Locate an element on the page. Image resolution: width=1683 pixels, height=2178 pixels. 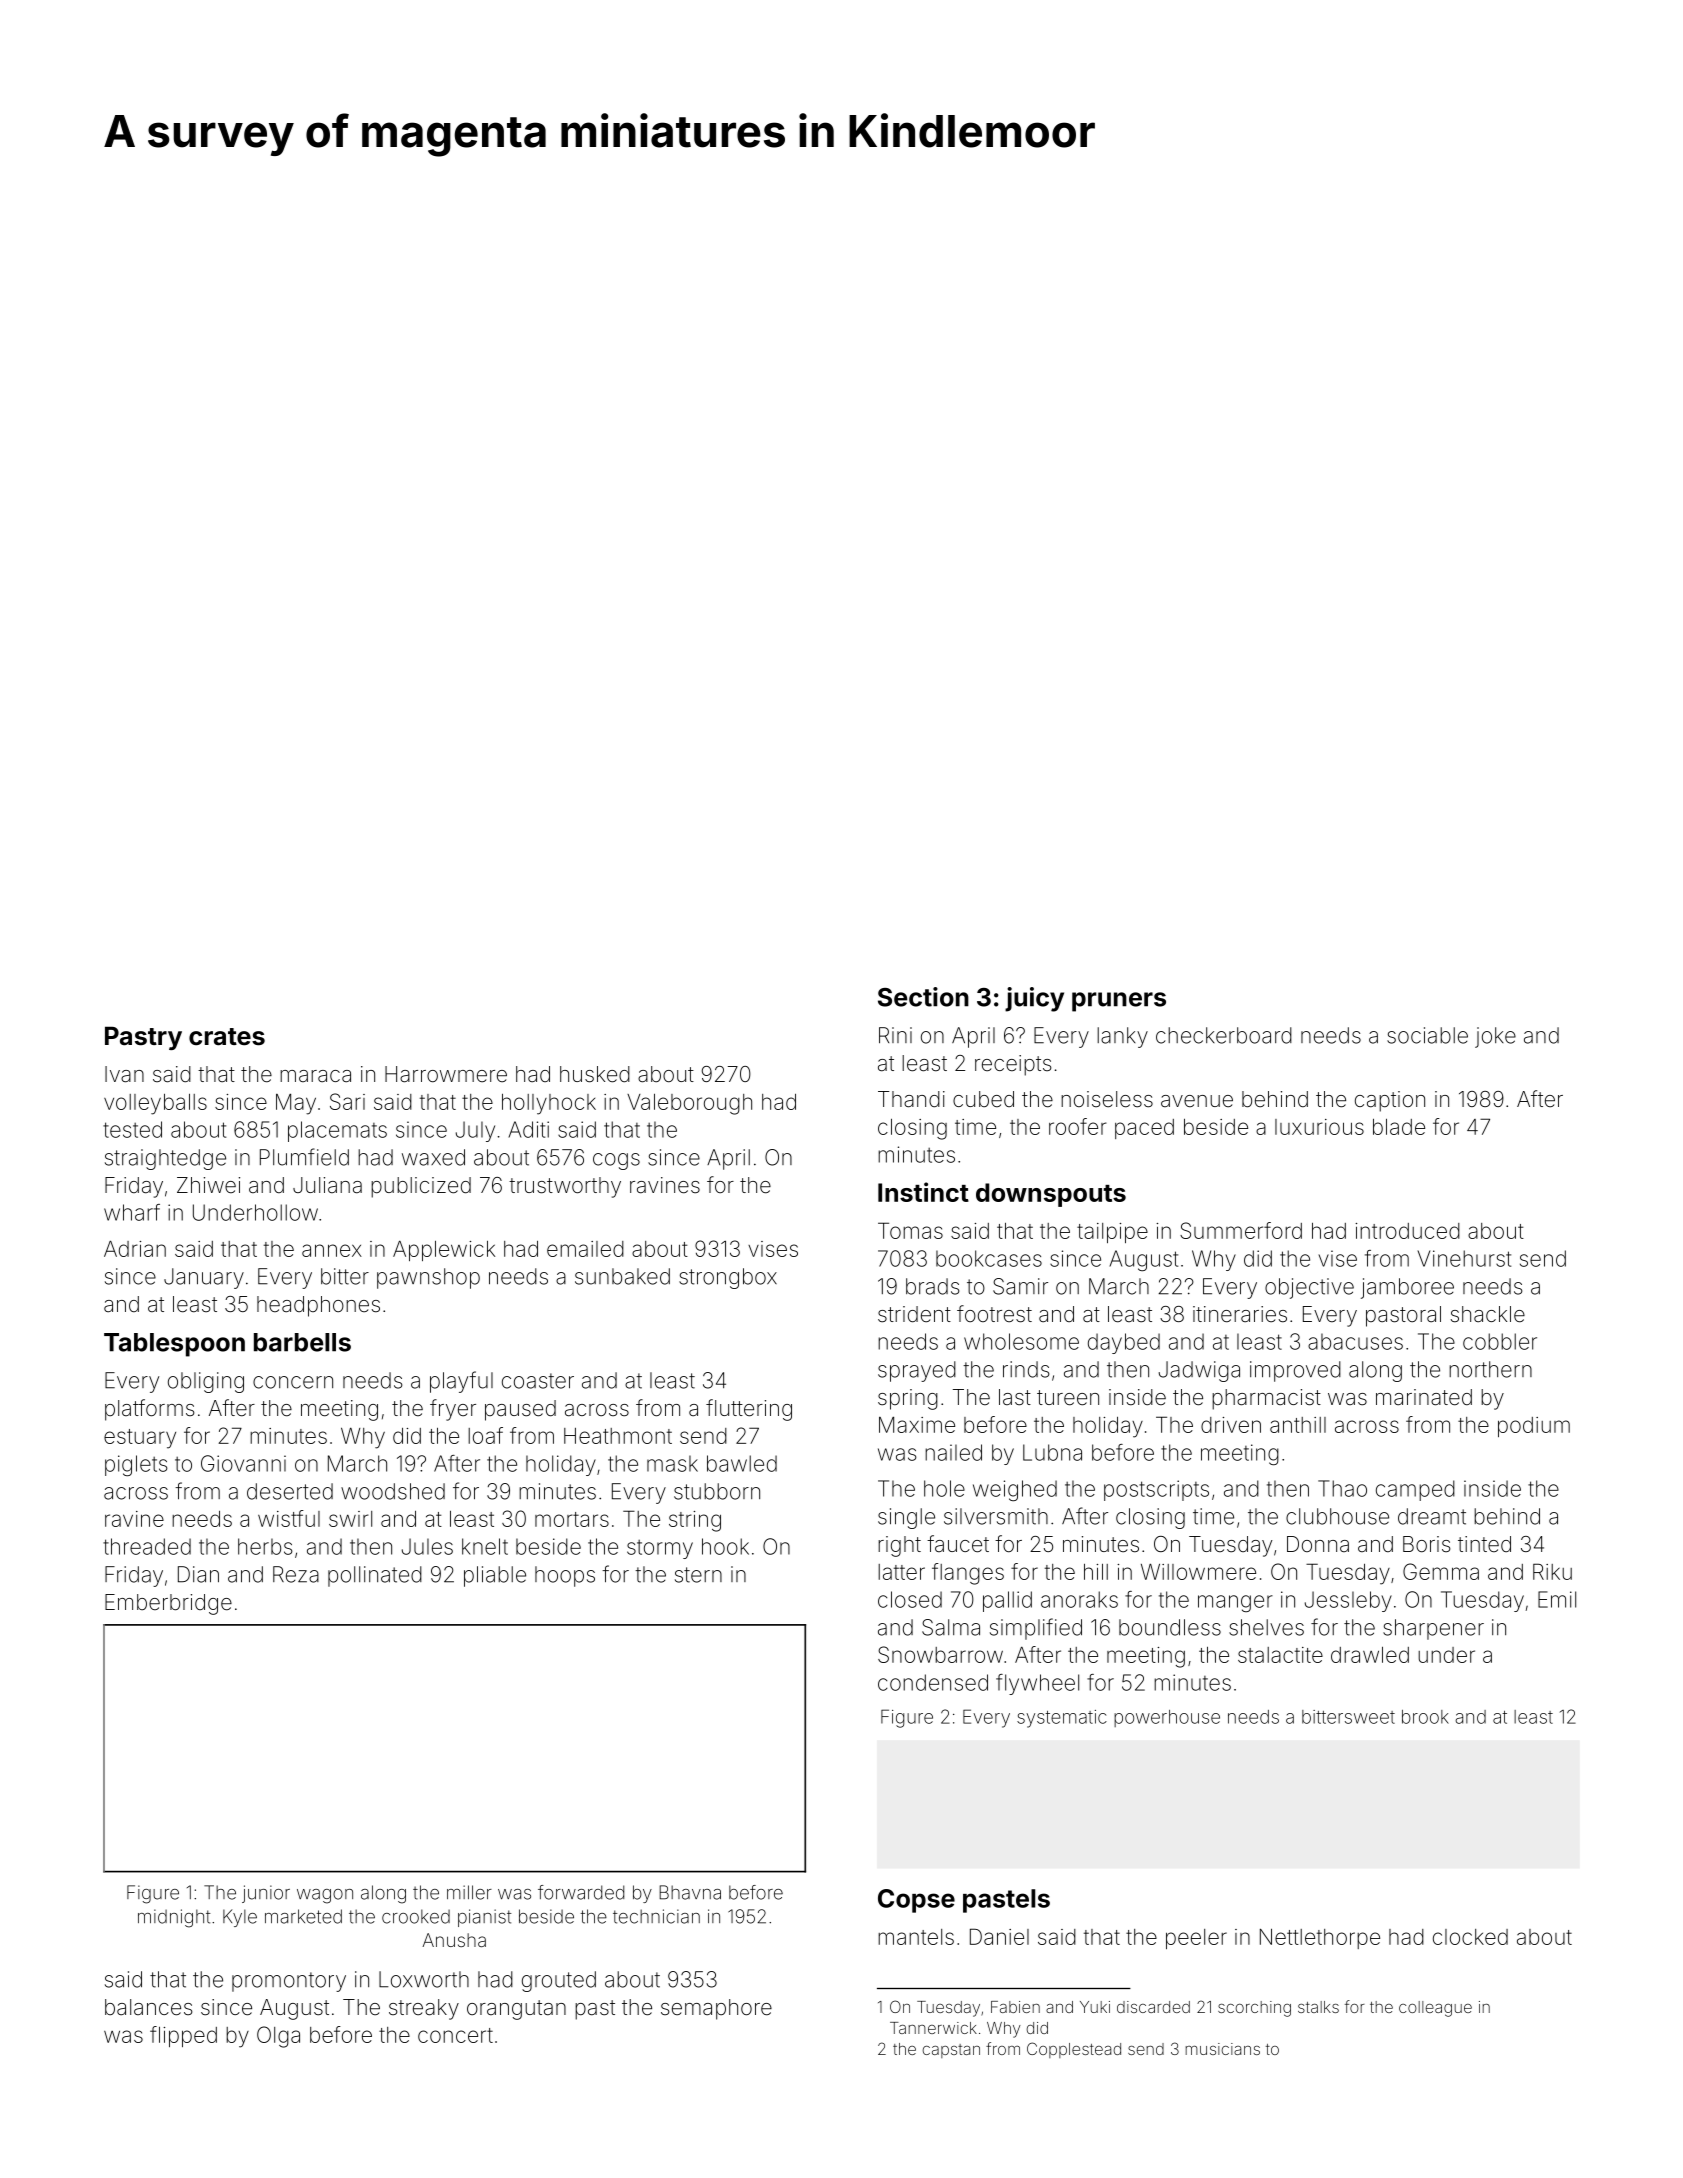
luxurious is located at coordinates (1319, 1127).
